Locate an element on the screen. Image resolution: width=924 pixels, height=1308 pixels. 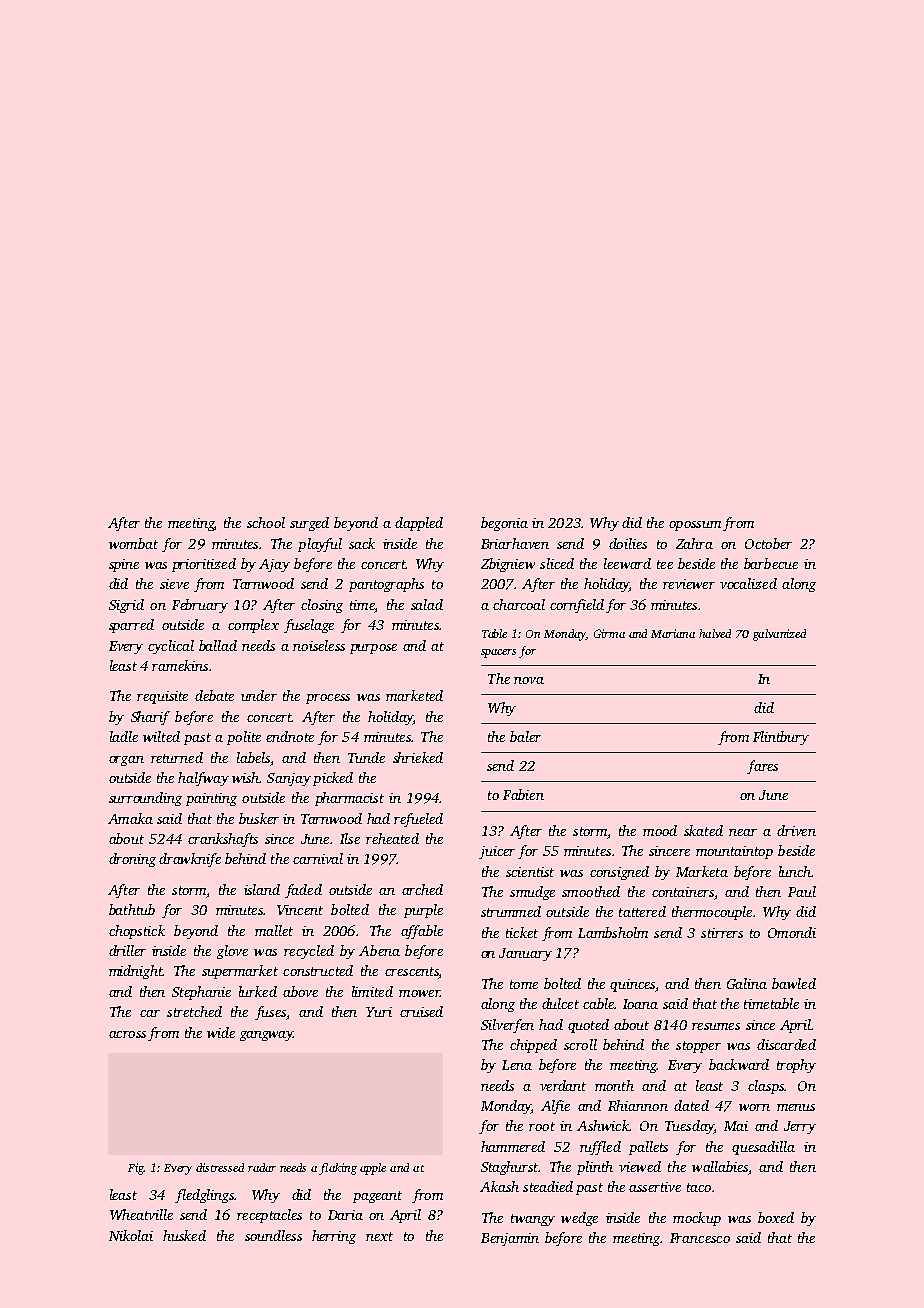
Nikolai is located at coordinates (131, 1235).
